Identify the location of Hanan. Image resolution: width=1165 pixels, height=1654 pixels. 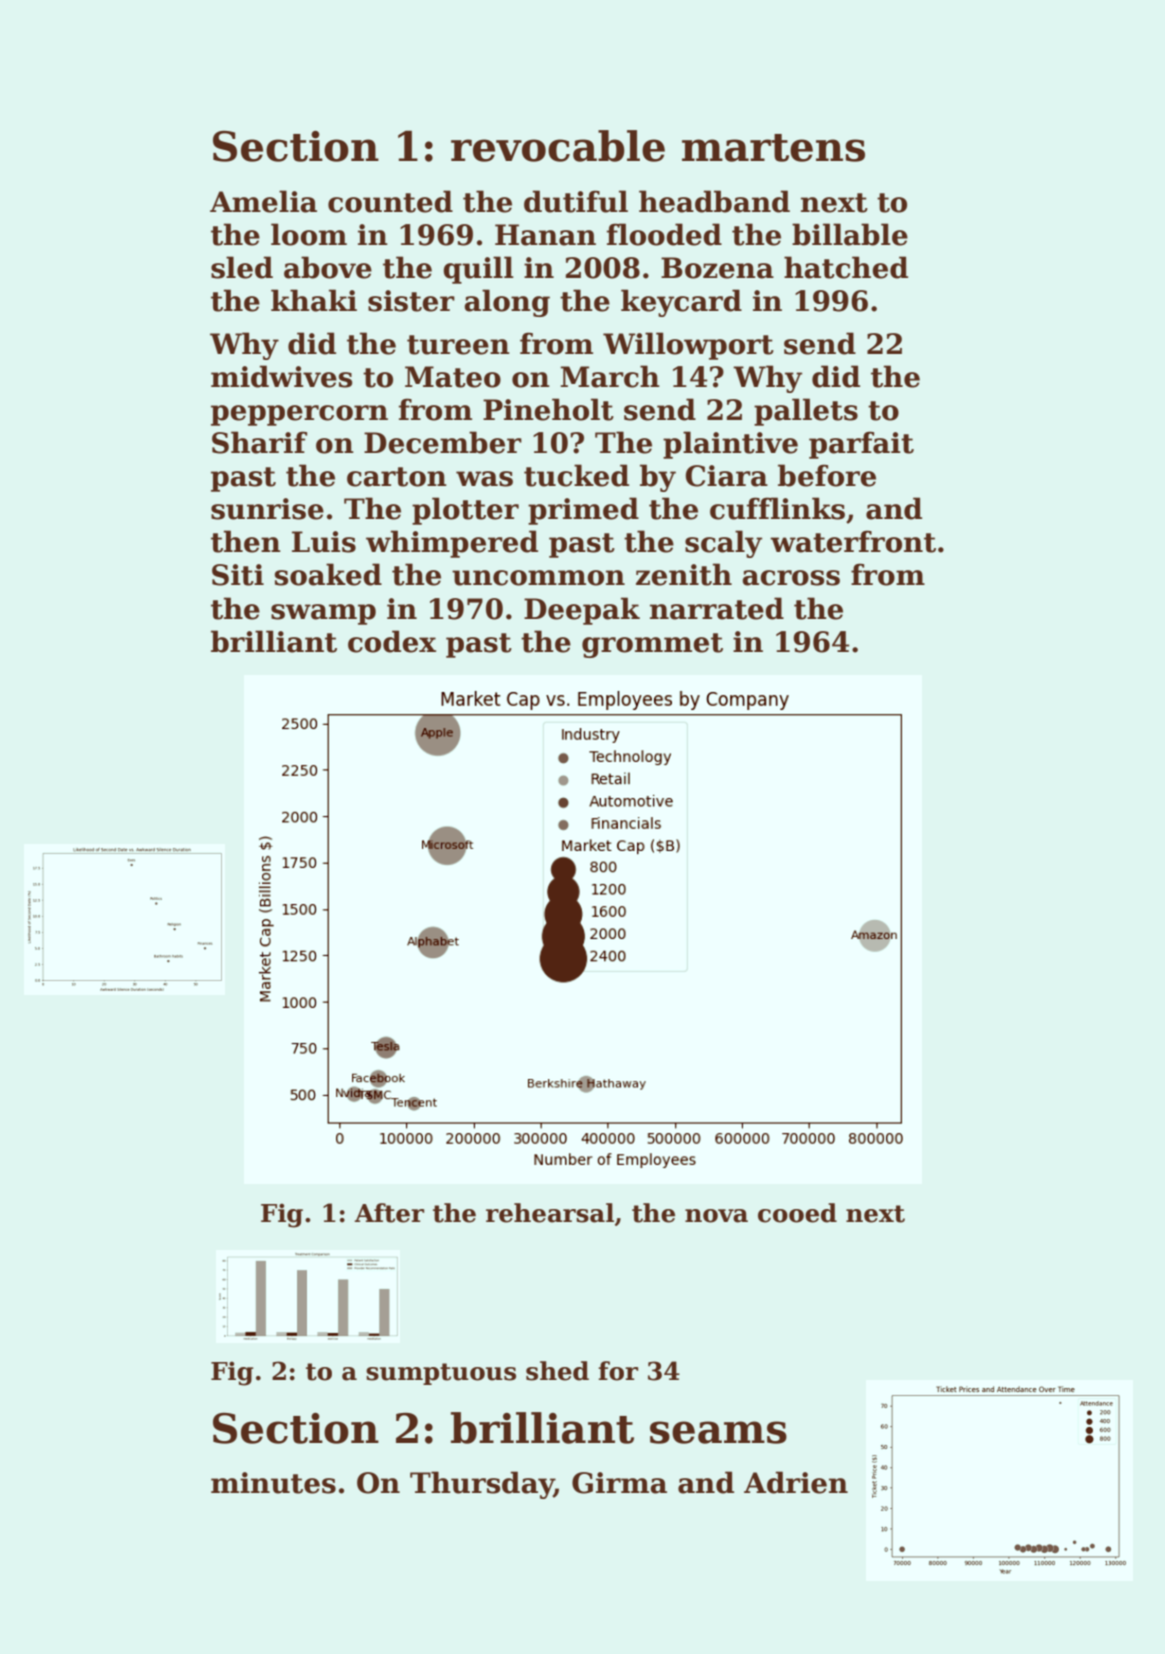
(545, 235).
